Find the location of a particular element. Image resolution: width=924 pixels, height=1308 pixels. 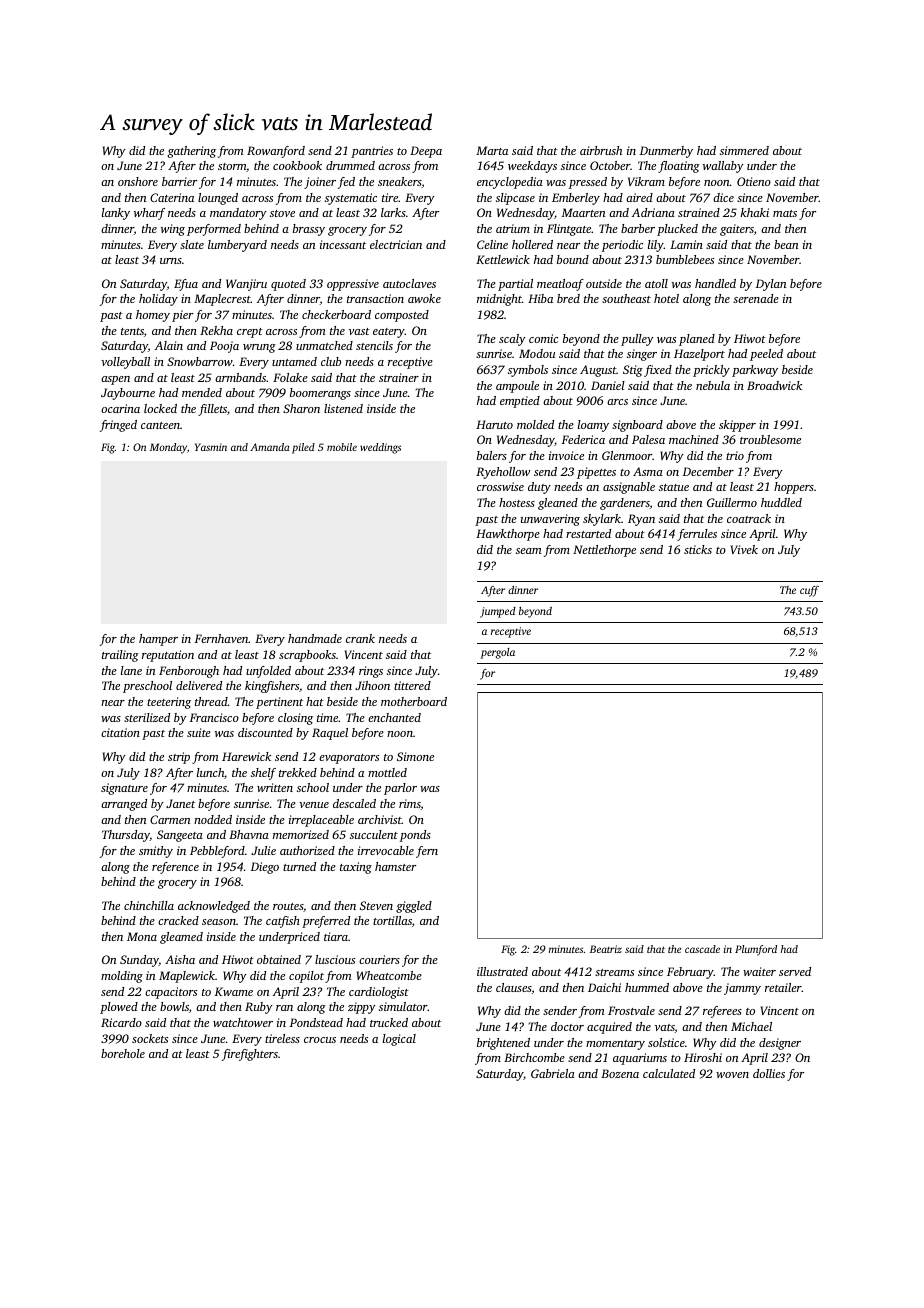

Deepa is located at coordinates (426, 152).
